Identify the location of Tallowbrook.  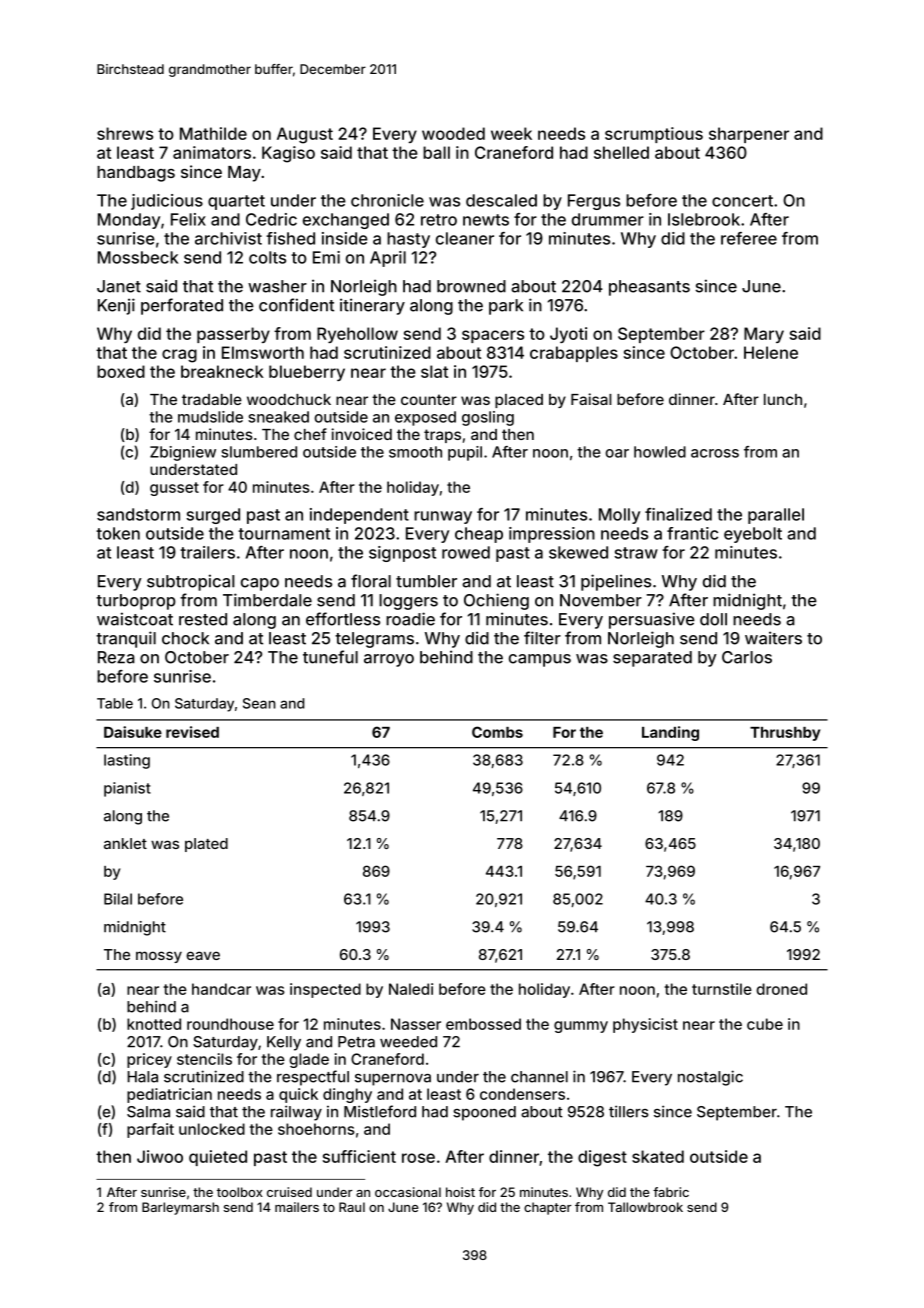
(645, 1207).
